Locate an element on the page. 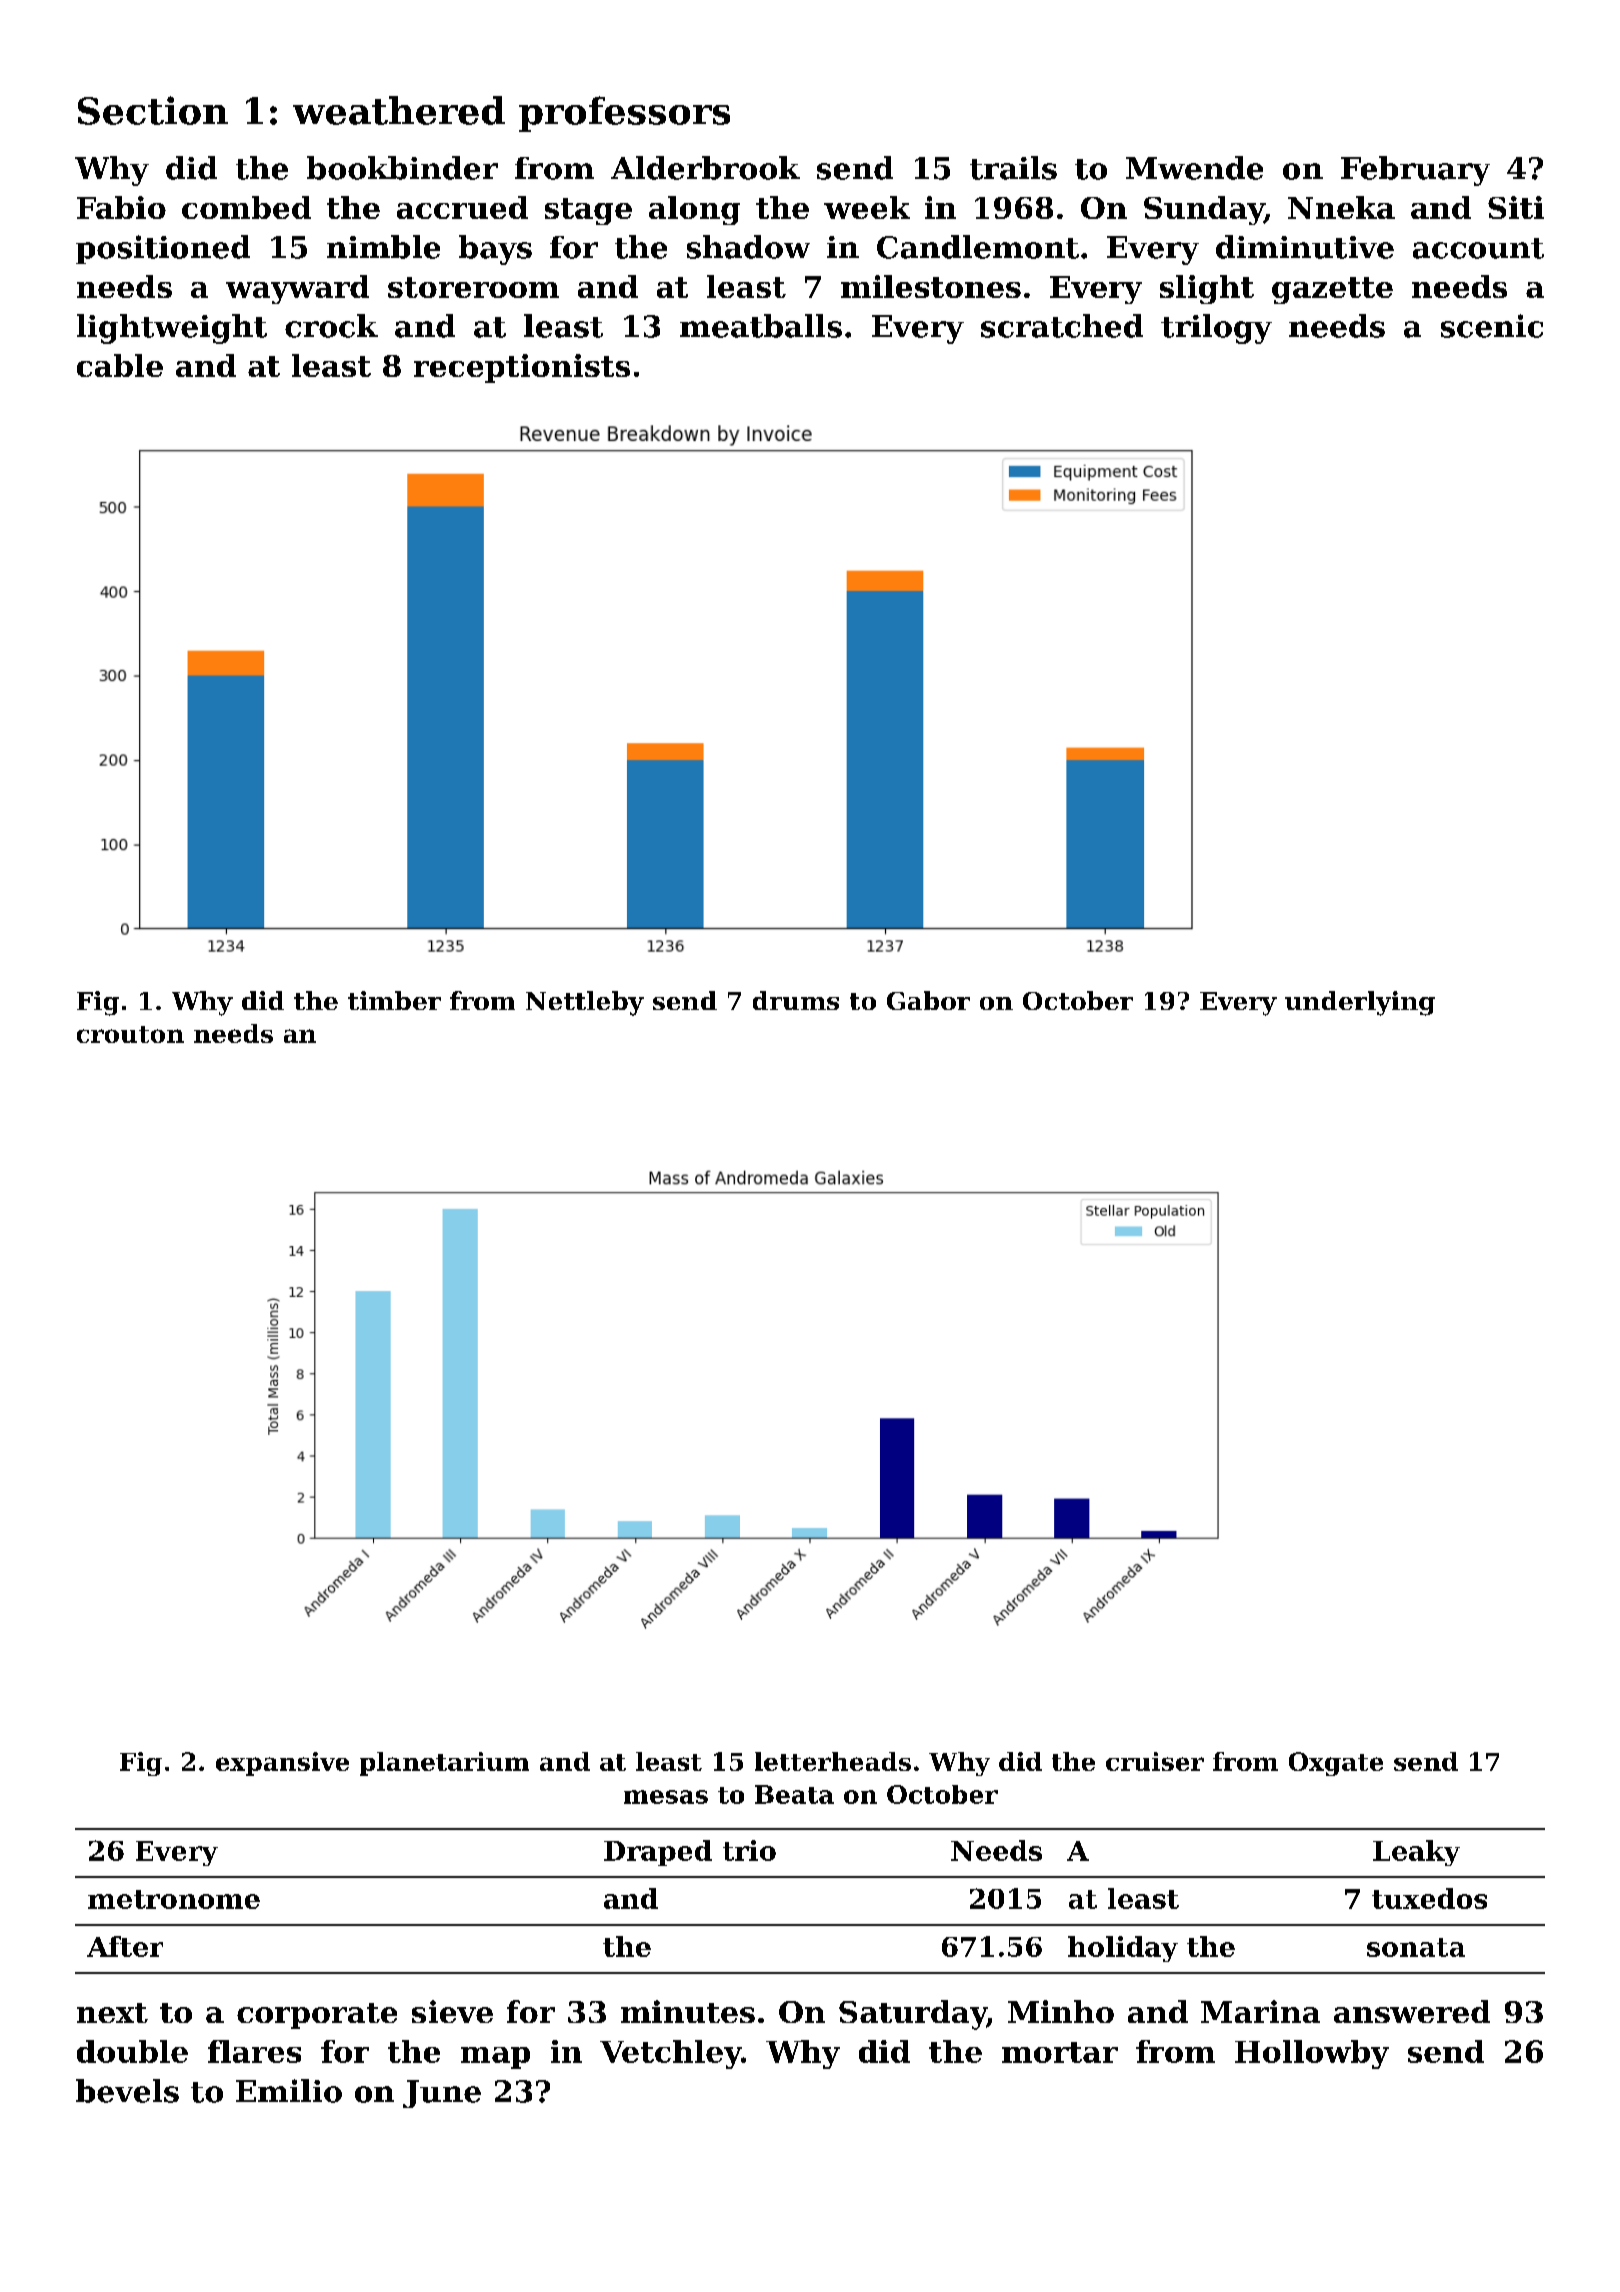 This image has height=2292, width=1620. combed is located at coordinates (246, 207).
